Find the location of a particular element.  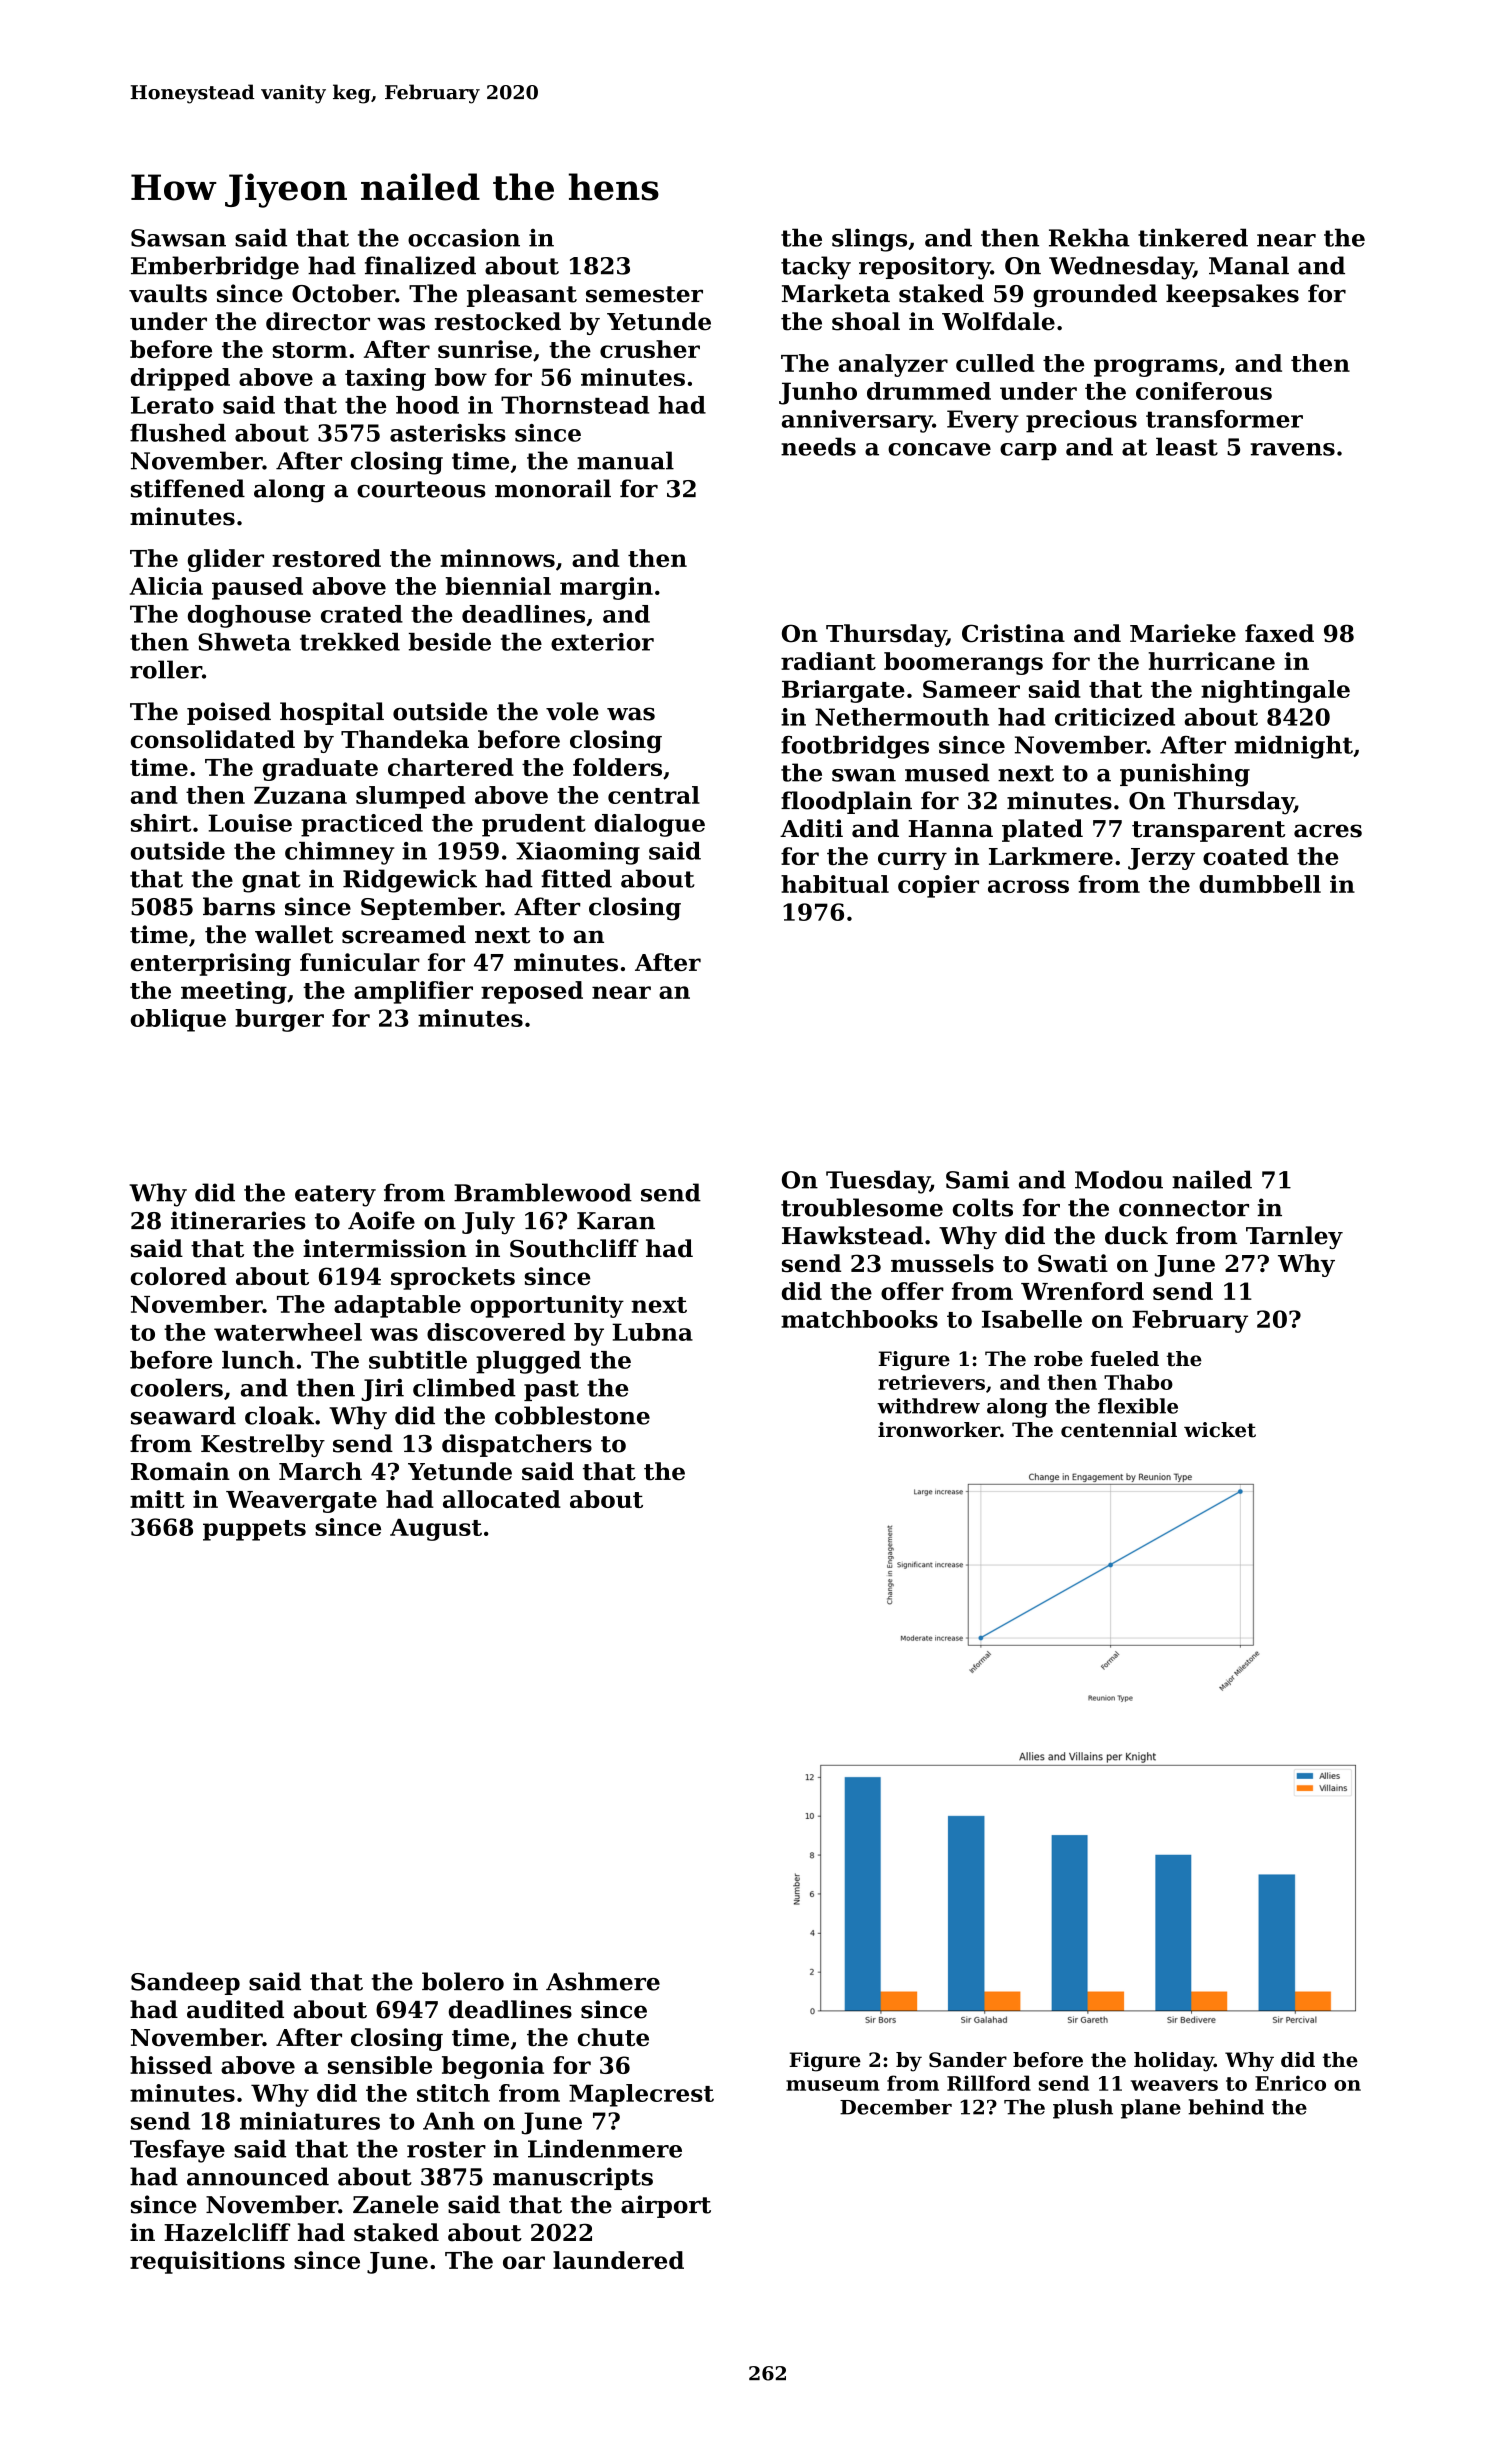

least is located at coordinates (1187, 446).
